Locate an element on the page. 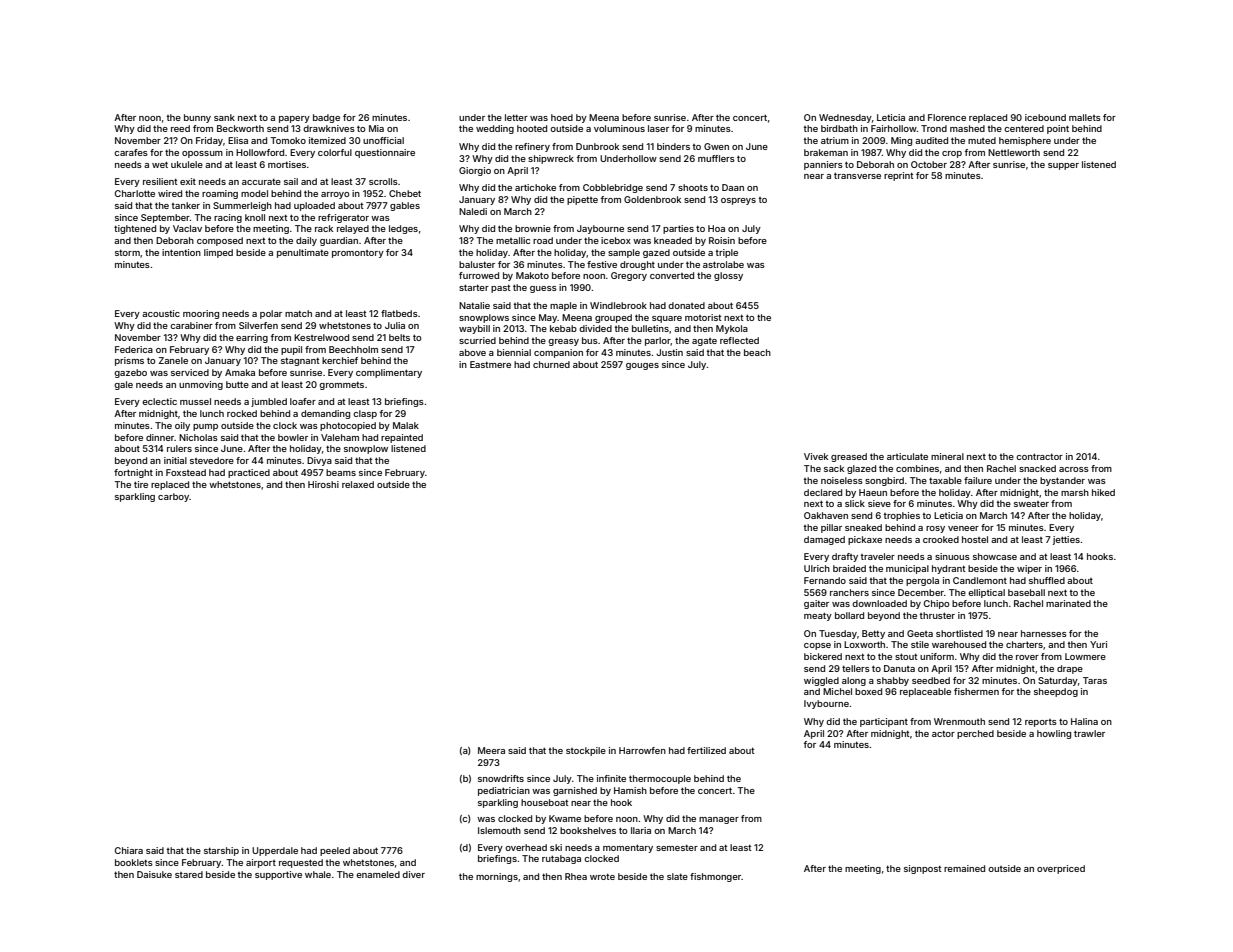  supper is located at coordinates (1063, 166).
